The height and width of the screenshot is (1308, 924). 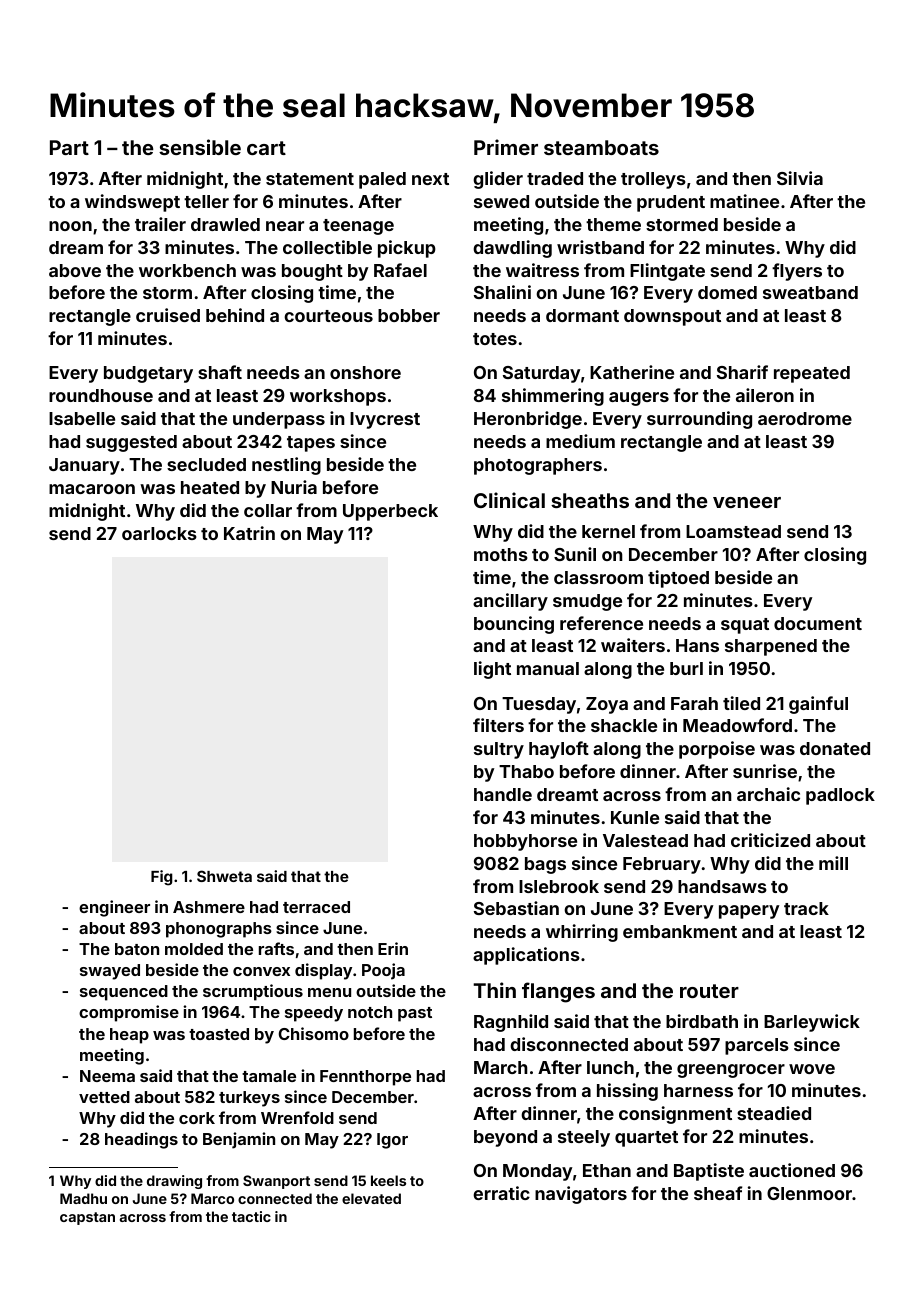 I want to click on phonographs, so click(x=219, y=930).
